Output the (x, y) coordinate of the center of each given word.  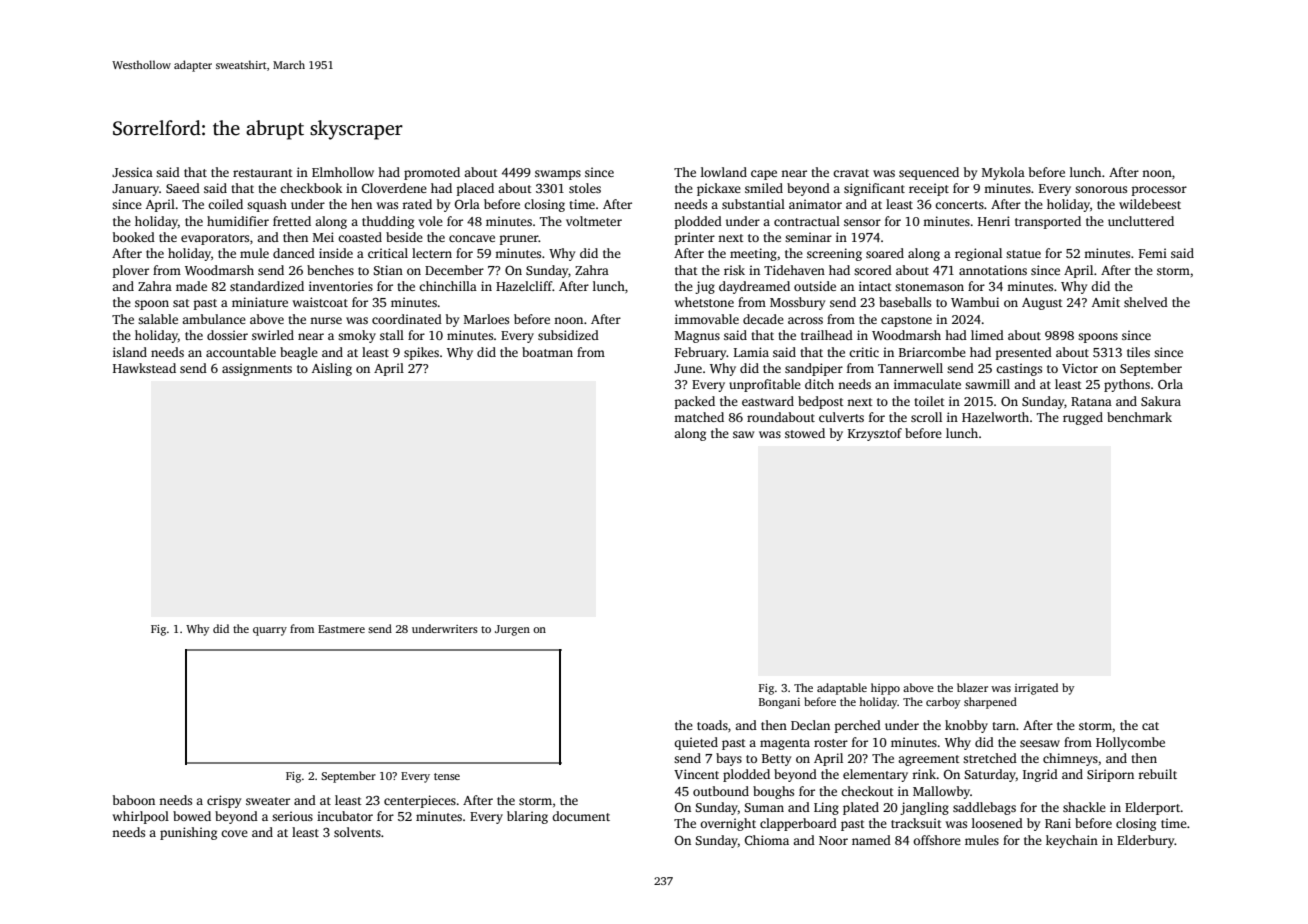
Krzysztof (875, 434)
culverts (841, 417)
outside (815, 286)
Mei (323, 237)
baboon (134, 800)
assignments (257, 369)
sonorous (1101, 189)
